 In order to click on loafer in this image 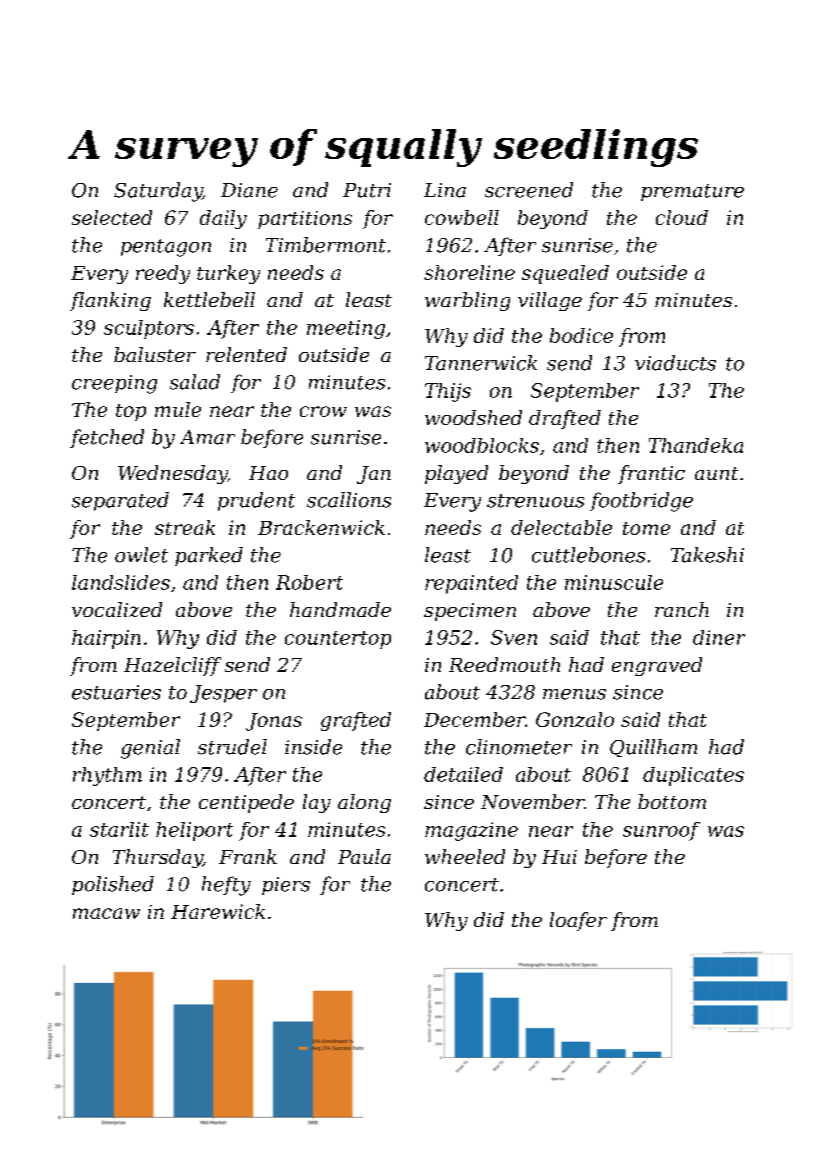, I will do `click(578, 921)`.
